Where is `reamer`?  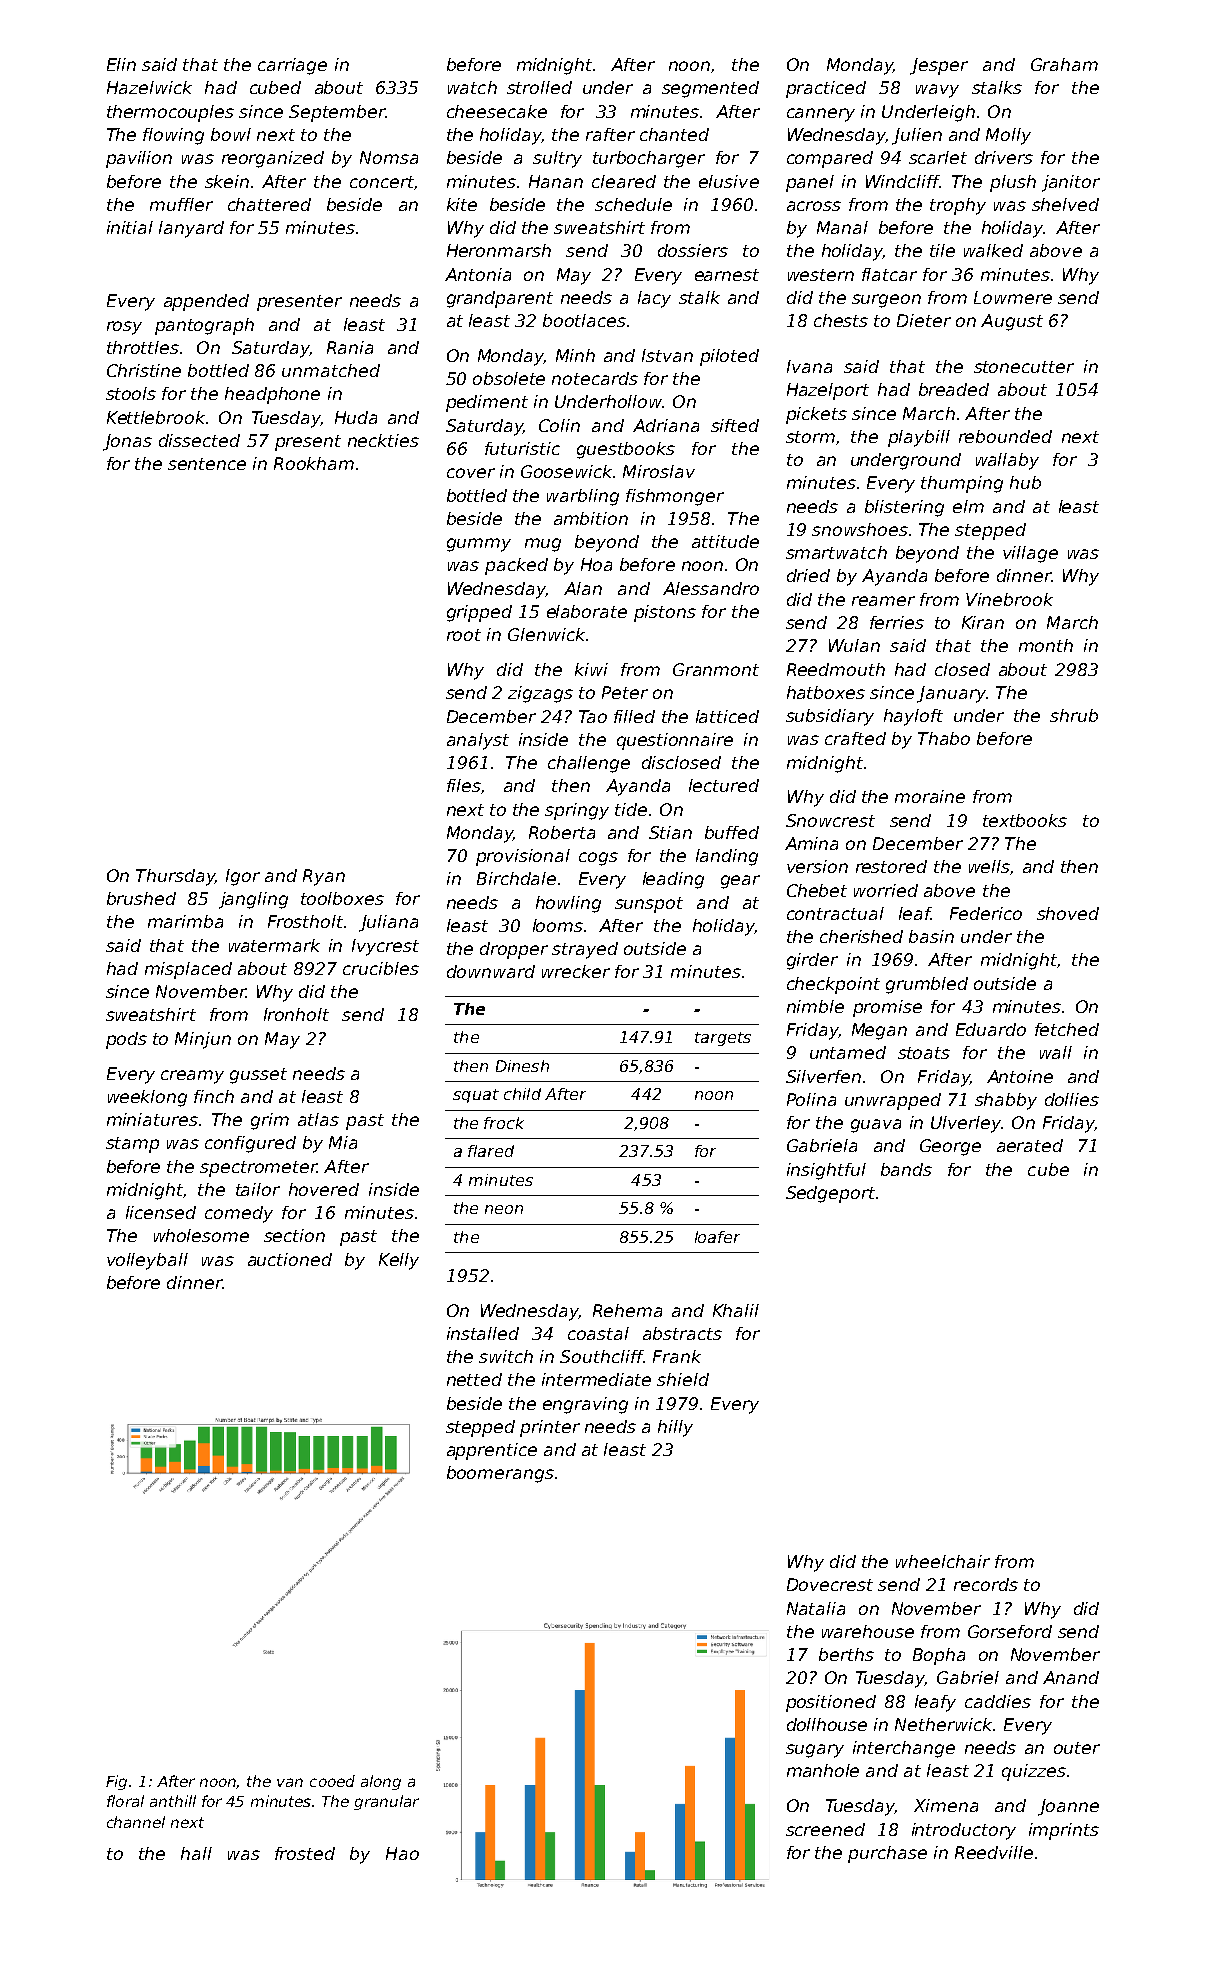
reamer is located at coordinates (883, 601).
